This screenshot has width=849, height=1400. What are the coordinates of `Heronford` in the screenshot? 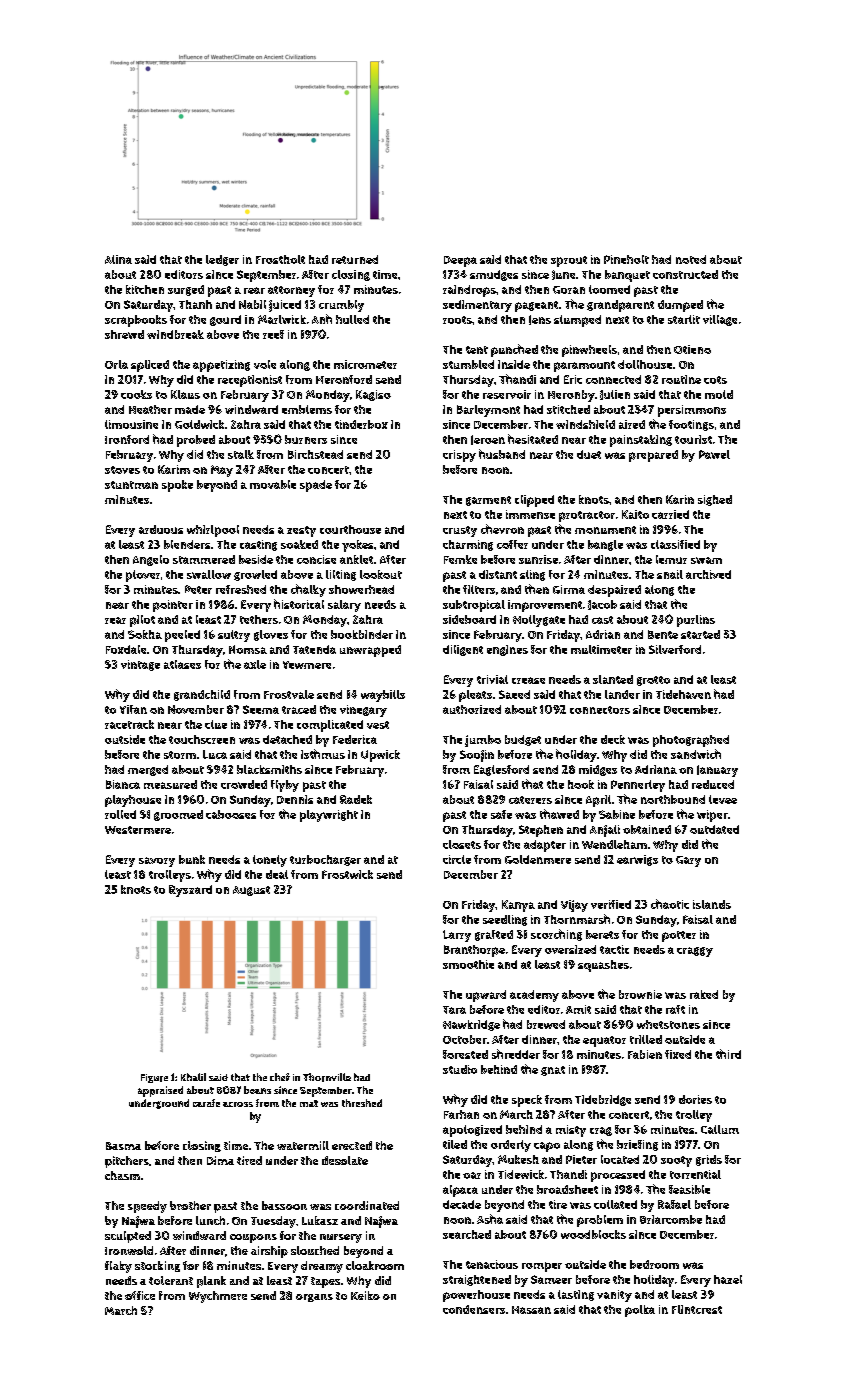 It's located at (344, 379).
